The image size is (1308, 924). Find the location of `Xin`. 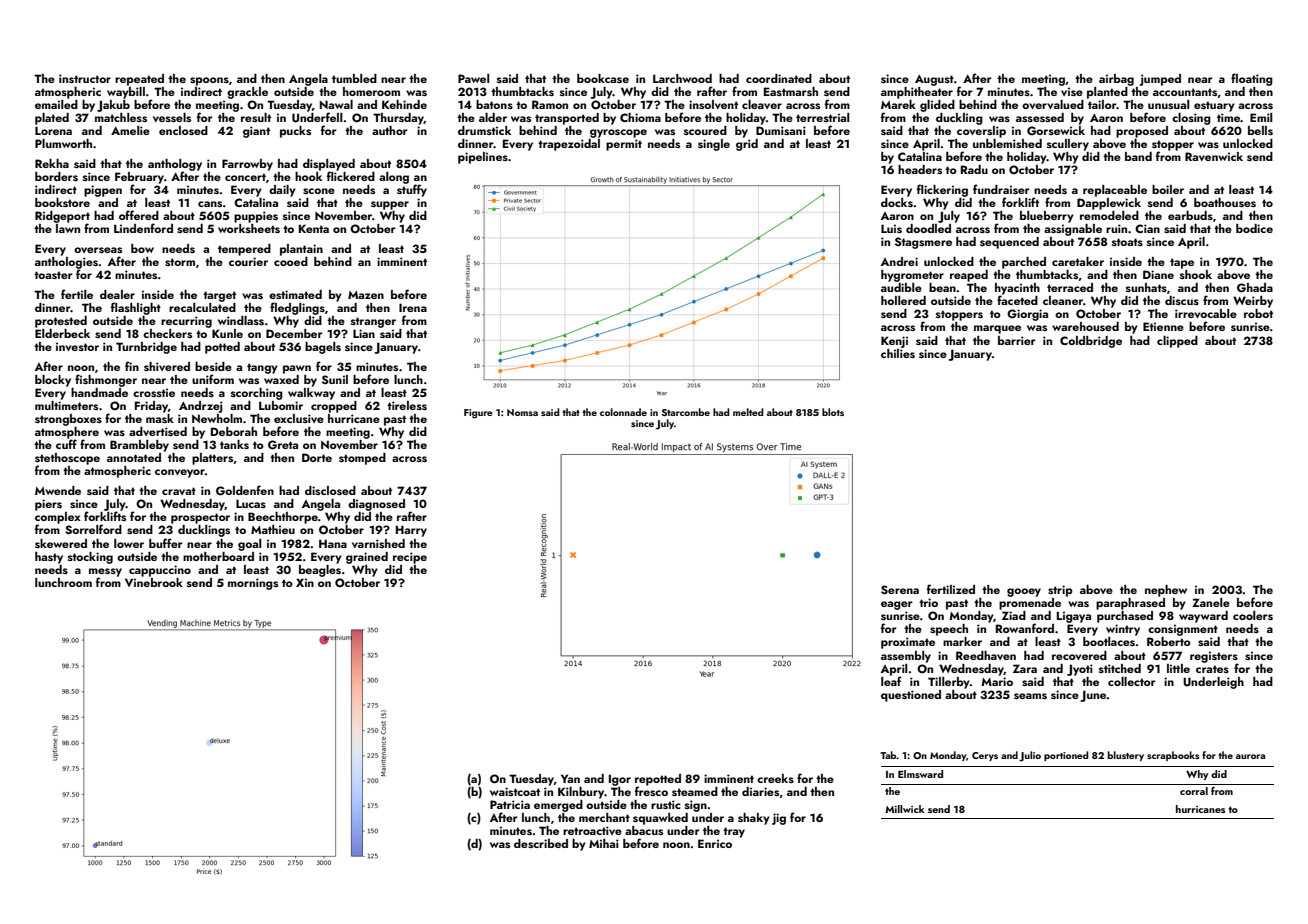

Xin is located at coordinates (305, 582).
